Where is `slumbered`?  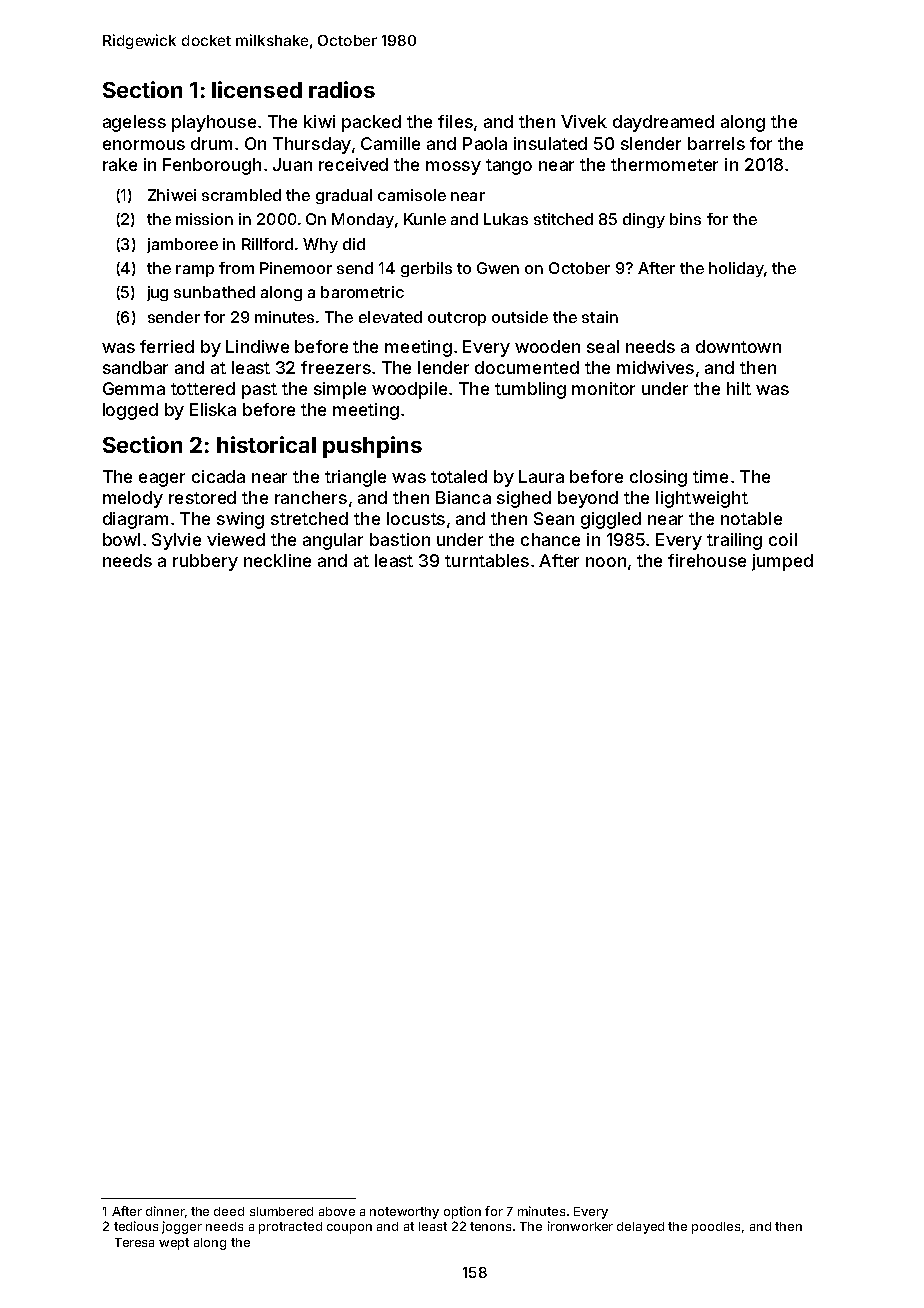 slumbered is located at coordinates (281, 1211).
